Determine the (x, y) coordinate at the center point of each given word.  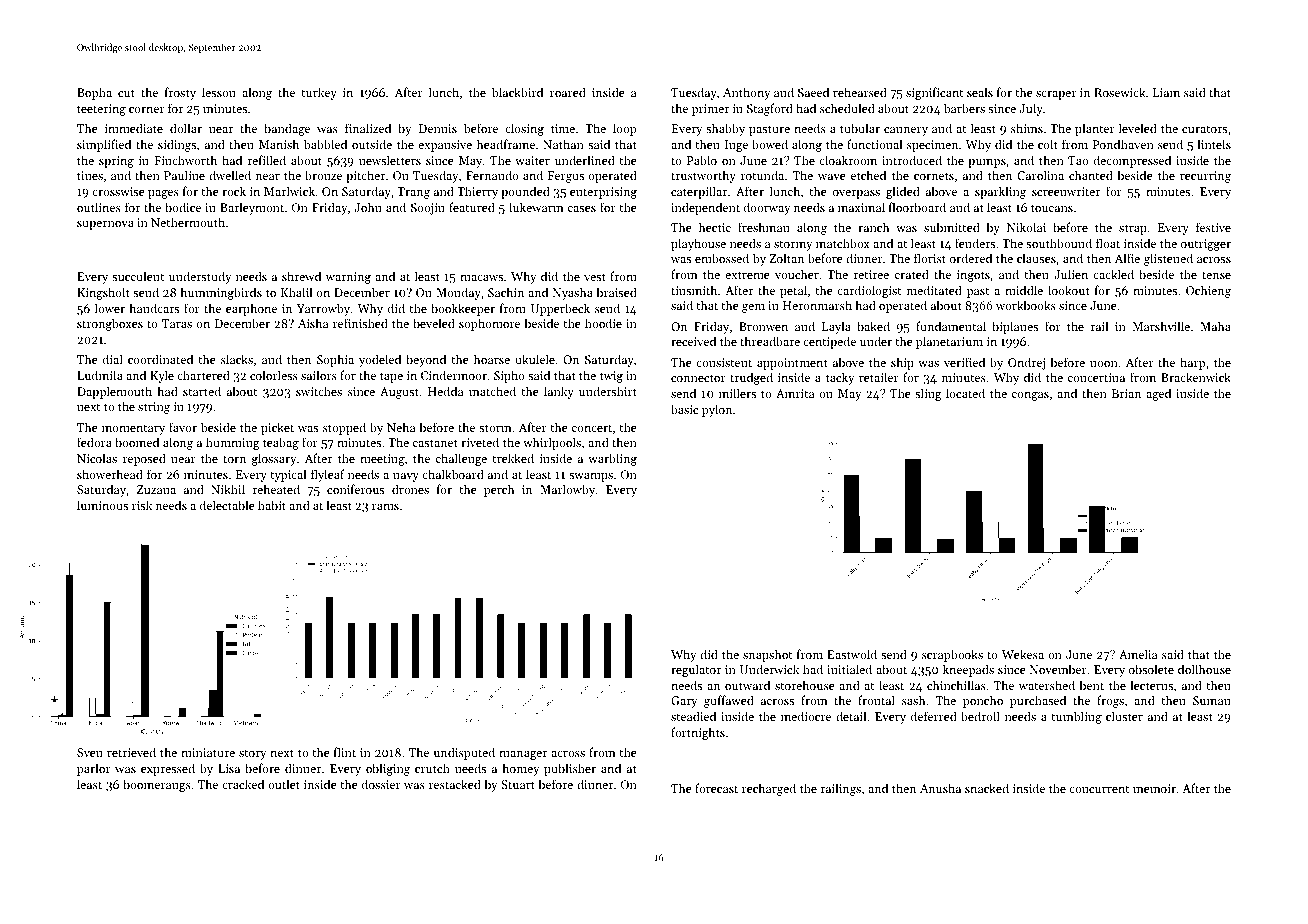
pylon (717, 410)
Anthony (746, 93)
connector (698, 378)
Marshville (1161, 326)
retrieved (131, 752)
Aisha (313, 323)
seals (980, 92)
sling (928, 394)
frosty (180, 93)
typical (288, 475)
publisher (570, 769)
